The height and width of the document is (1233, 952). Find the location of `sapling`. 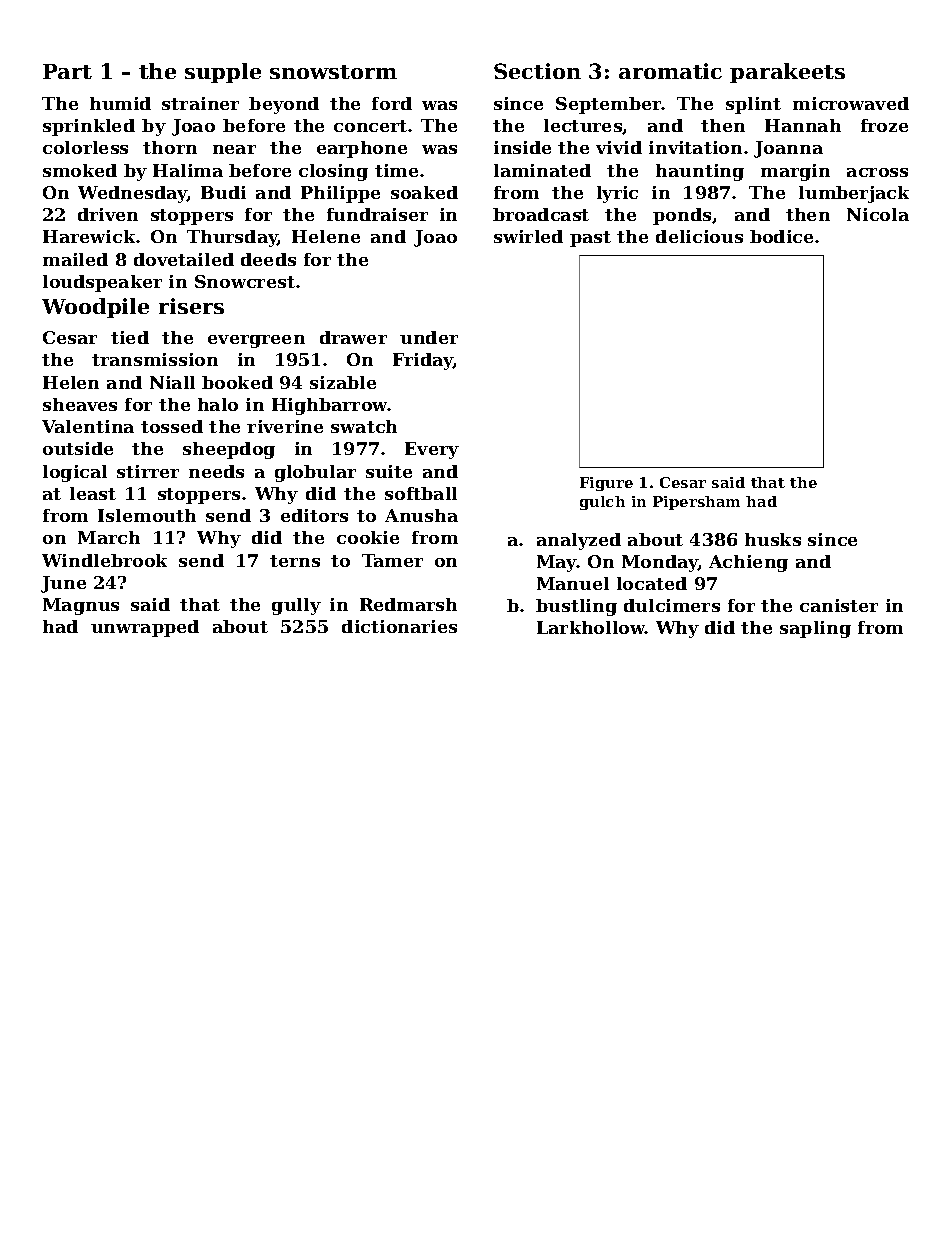

sapling is located at coordinates (815, 629).
